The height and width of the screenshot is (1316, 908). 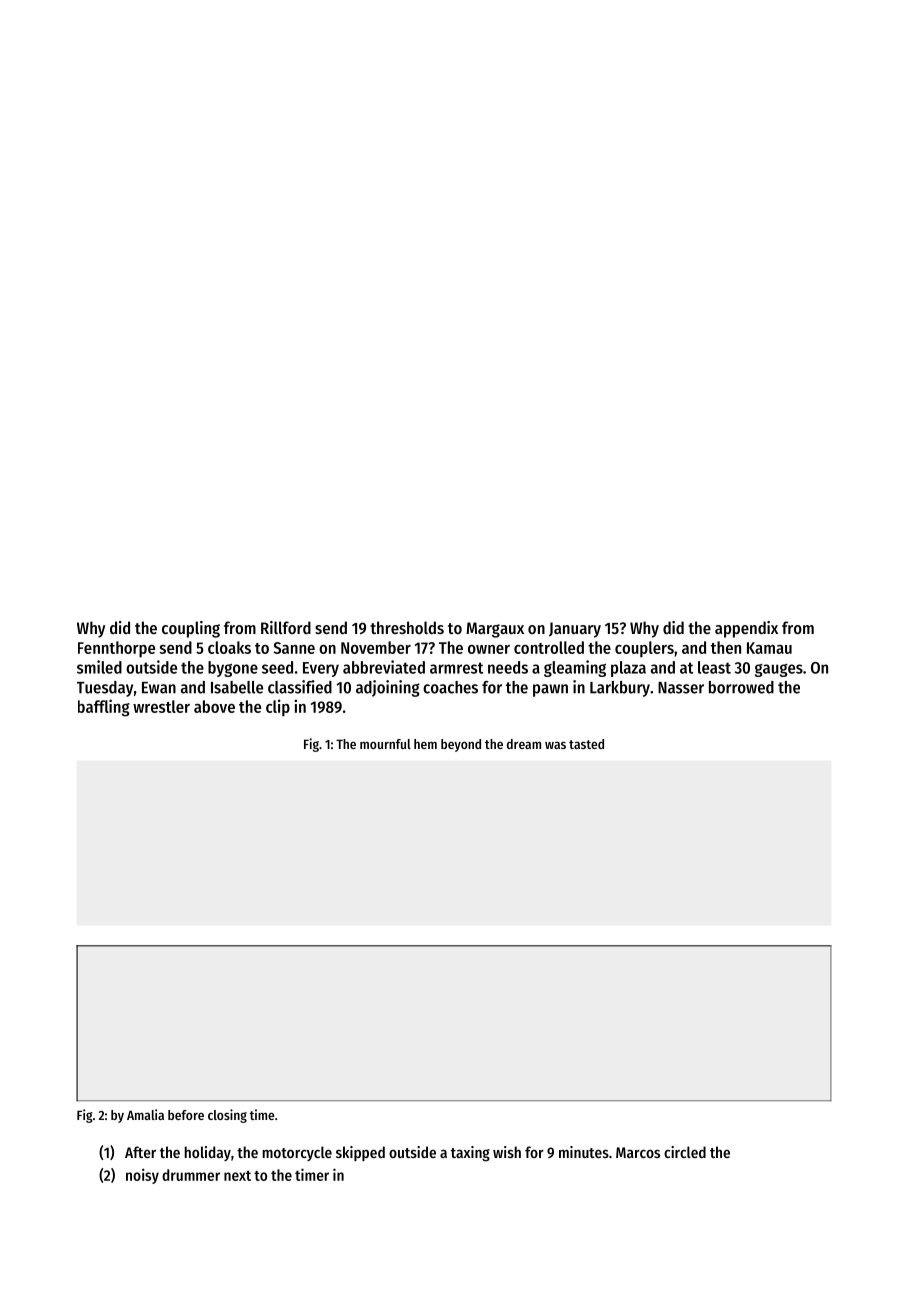 I want to click on closing, so click(x=227, y=1116).
